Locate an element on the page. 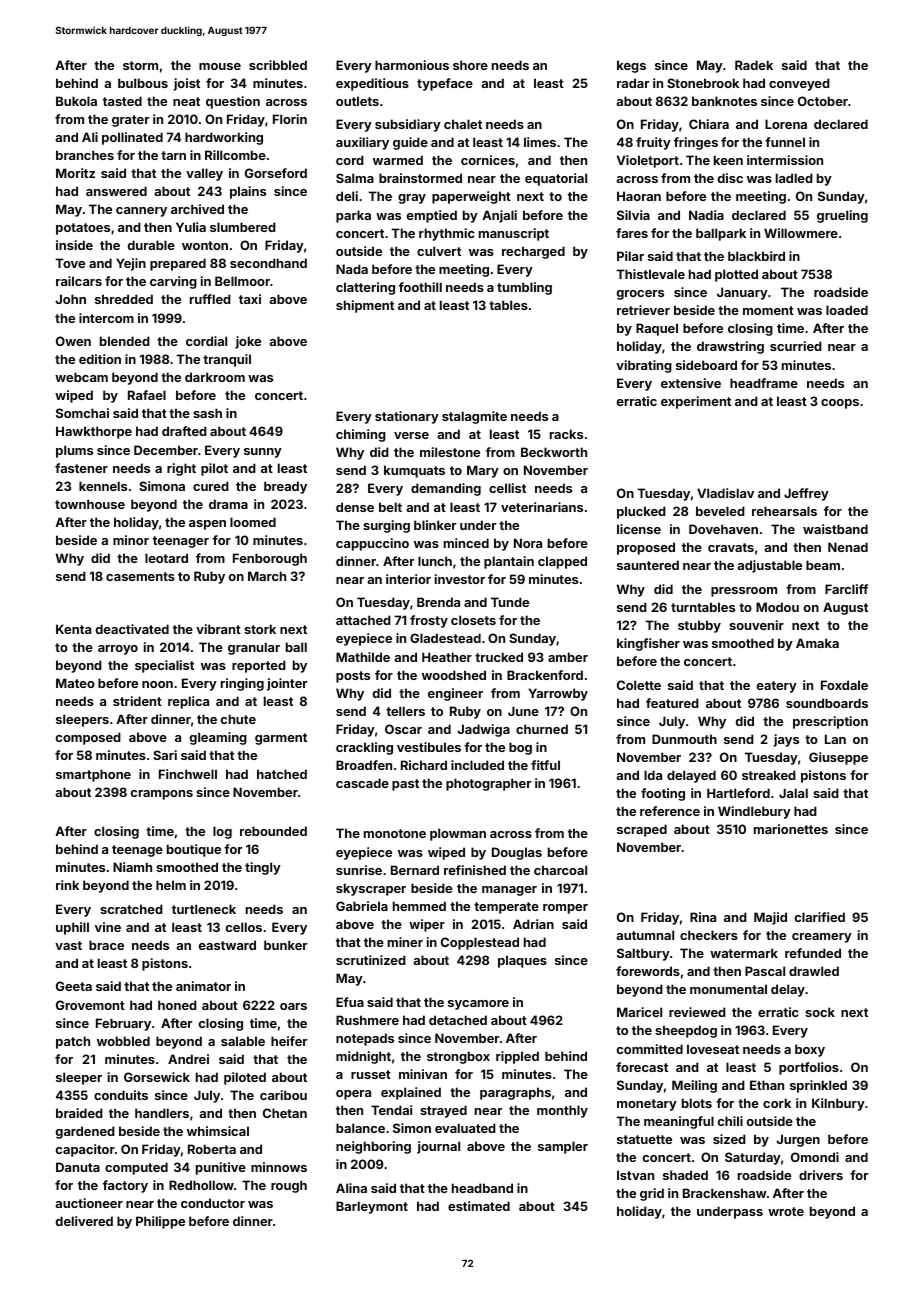  creamery is located at coordinates (822, 938).
